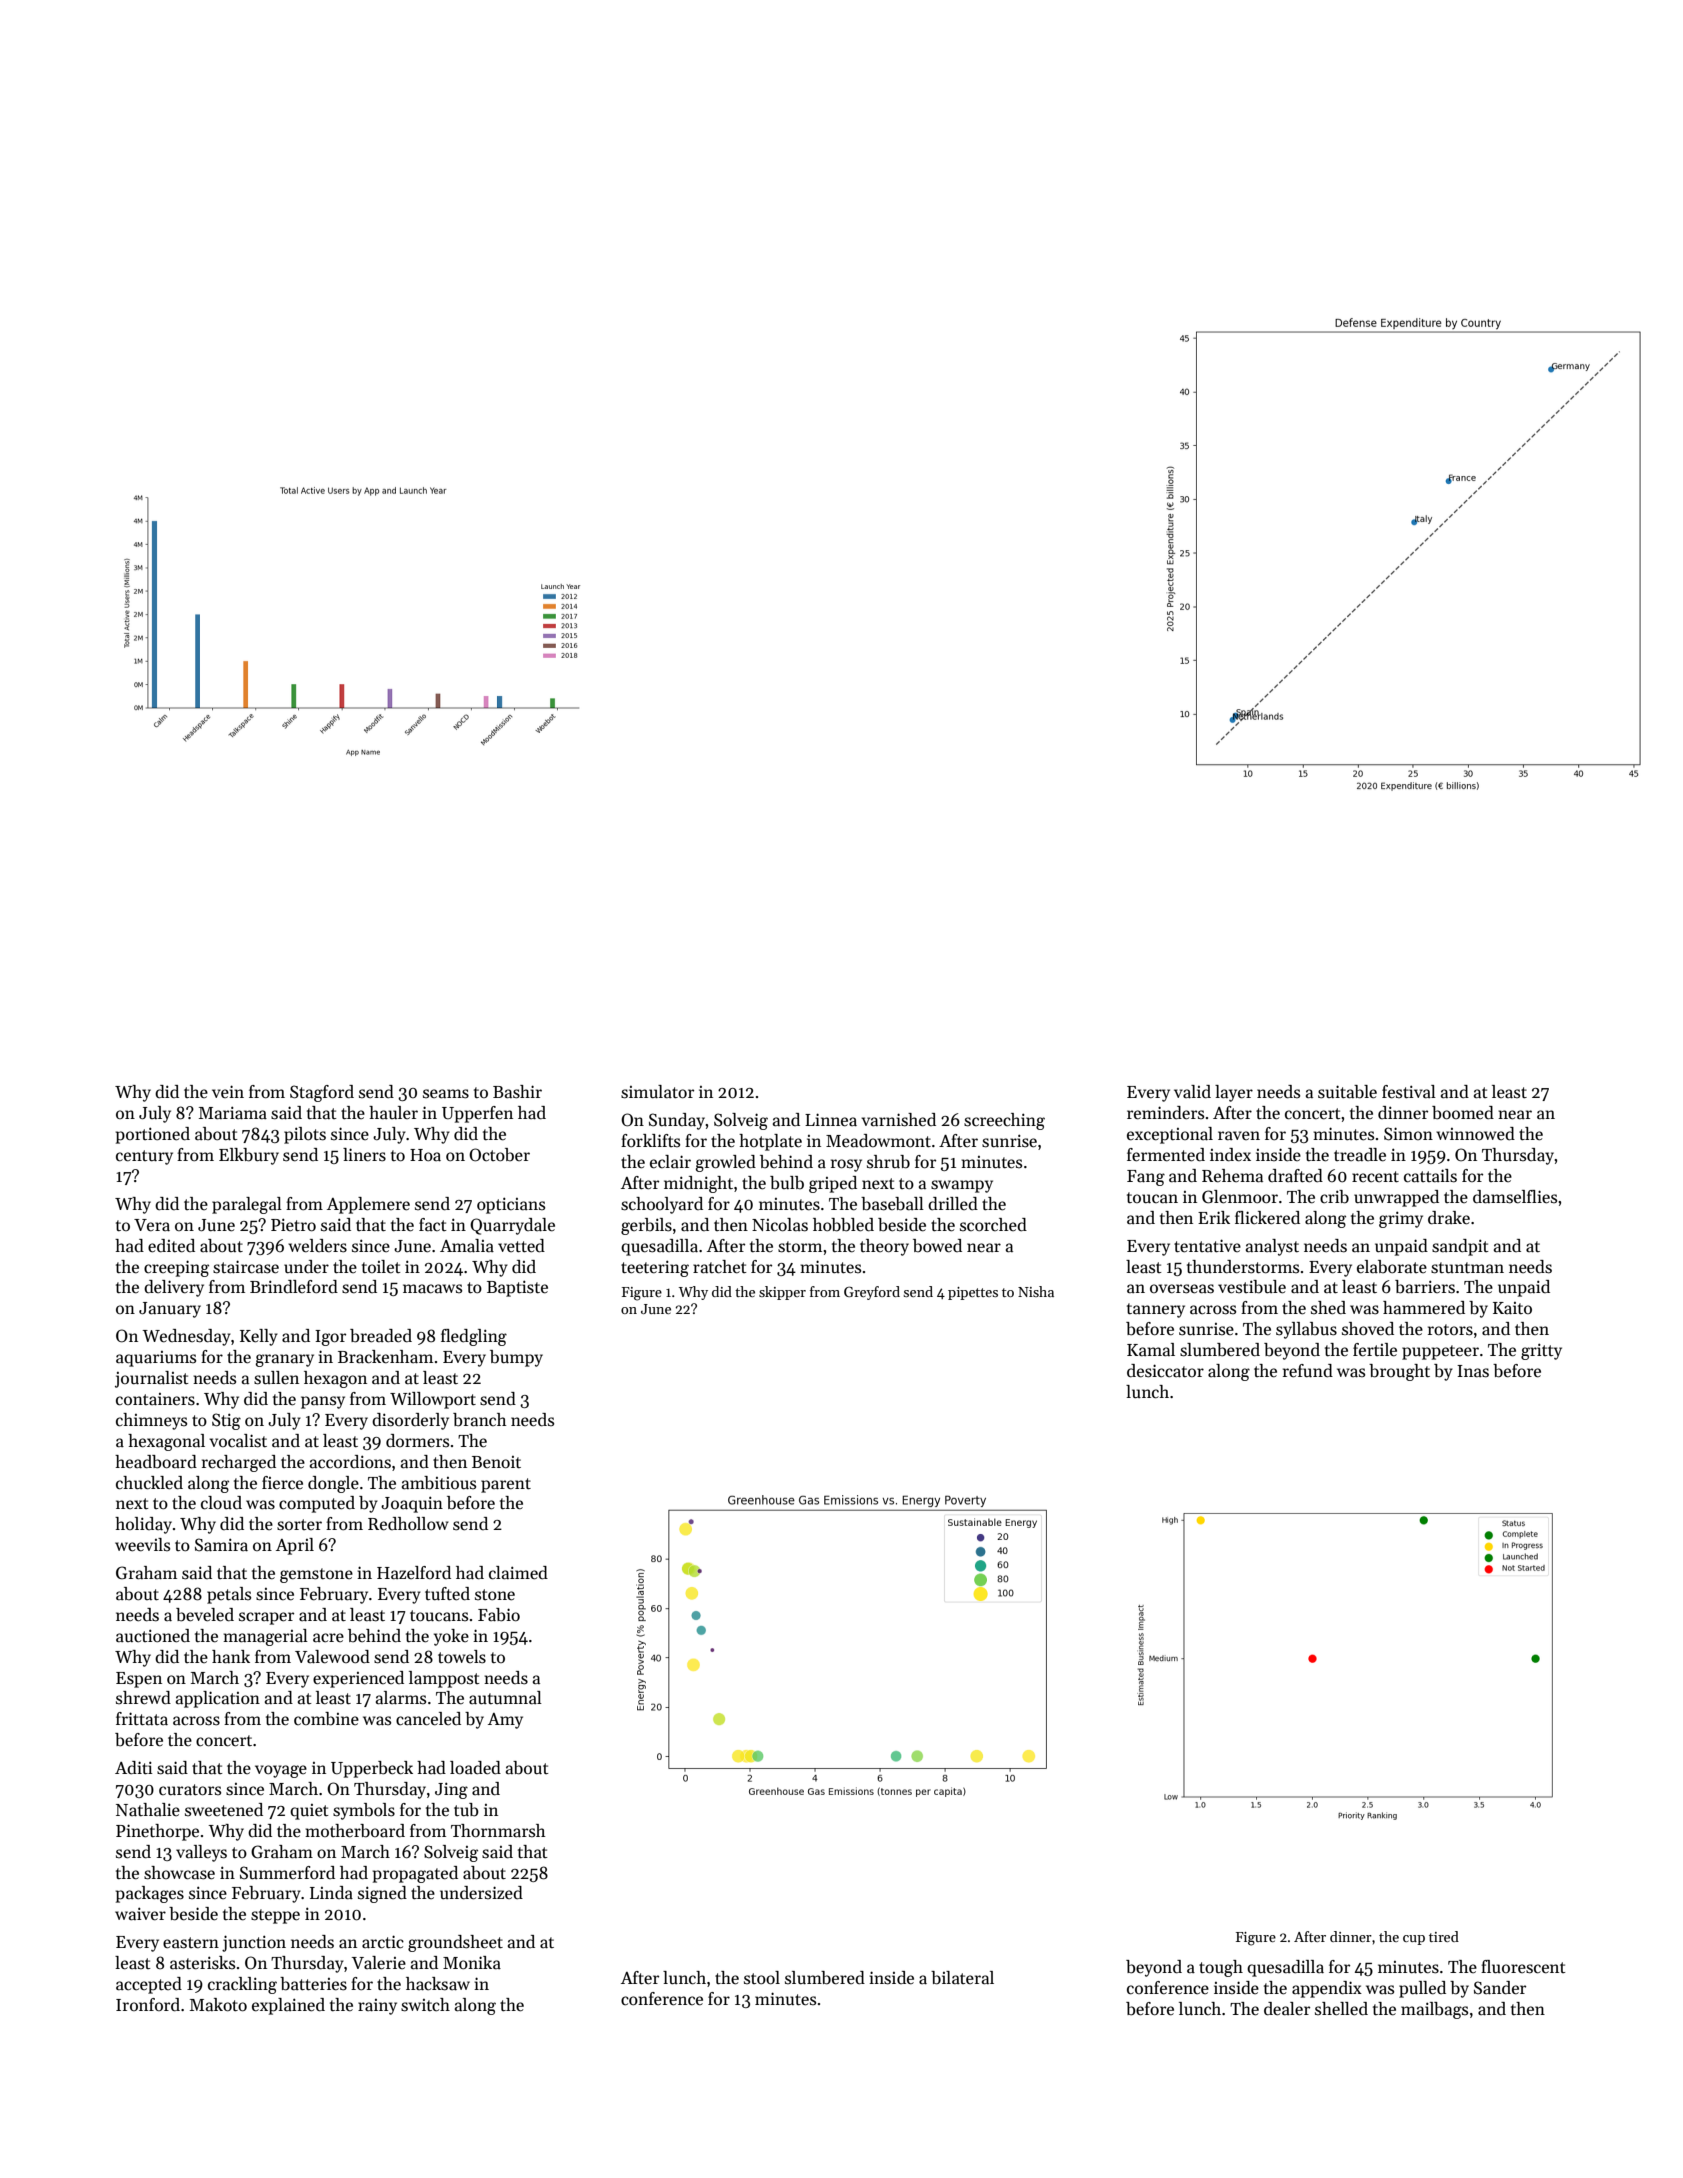 This screenshot has width=1683, height=2178. I want to click on application, so click(218, 1699).
